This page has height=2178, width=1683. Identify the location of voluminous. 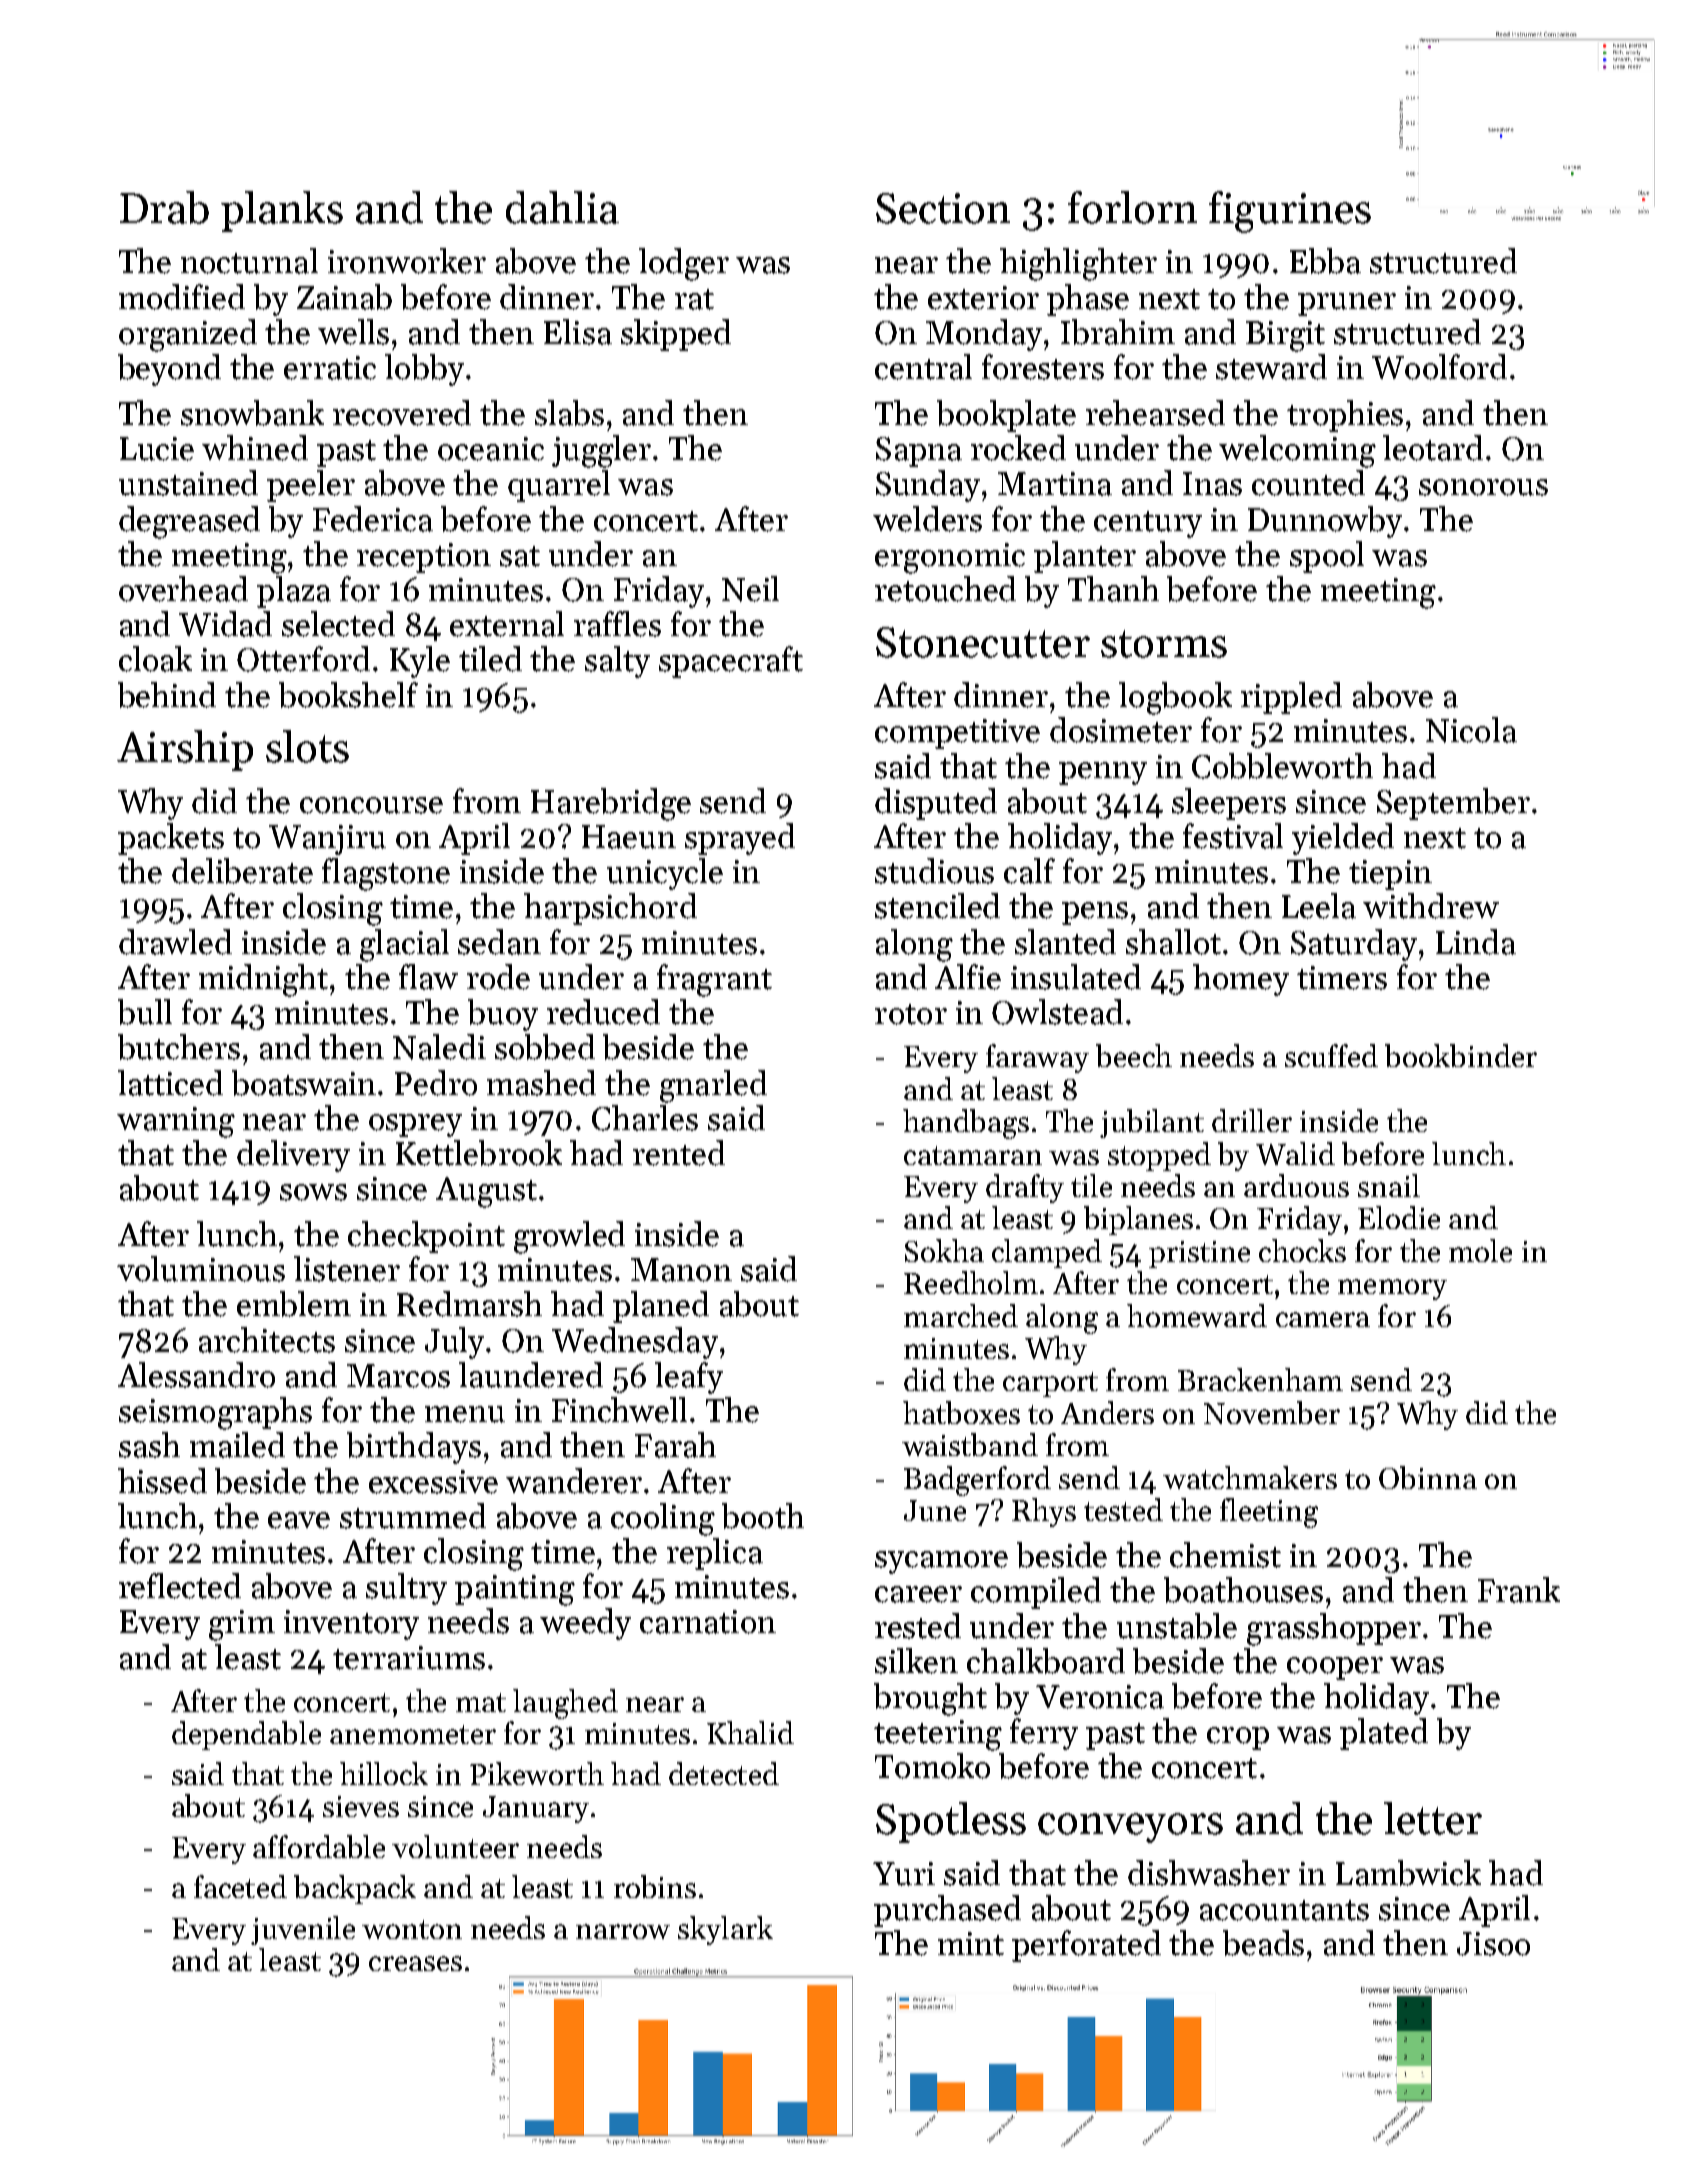
(201, 1269).
